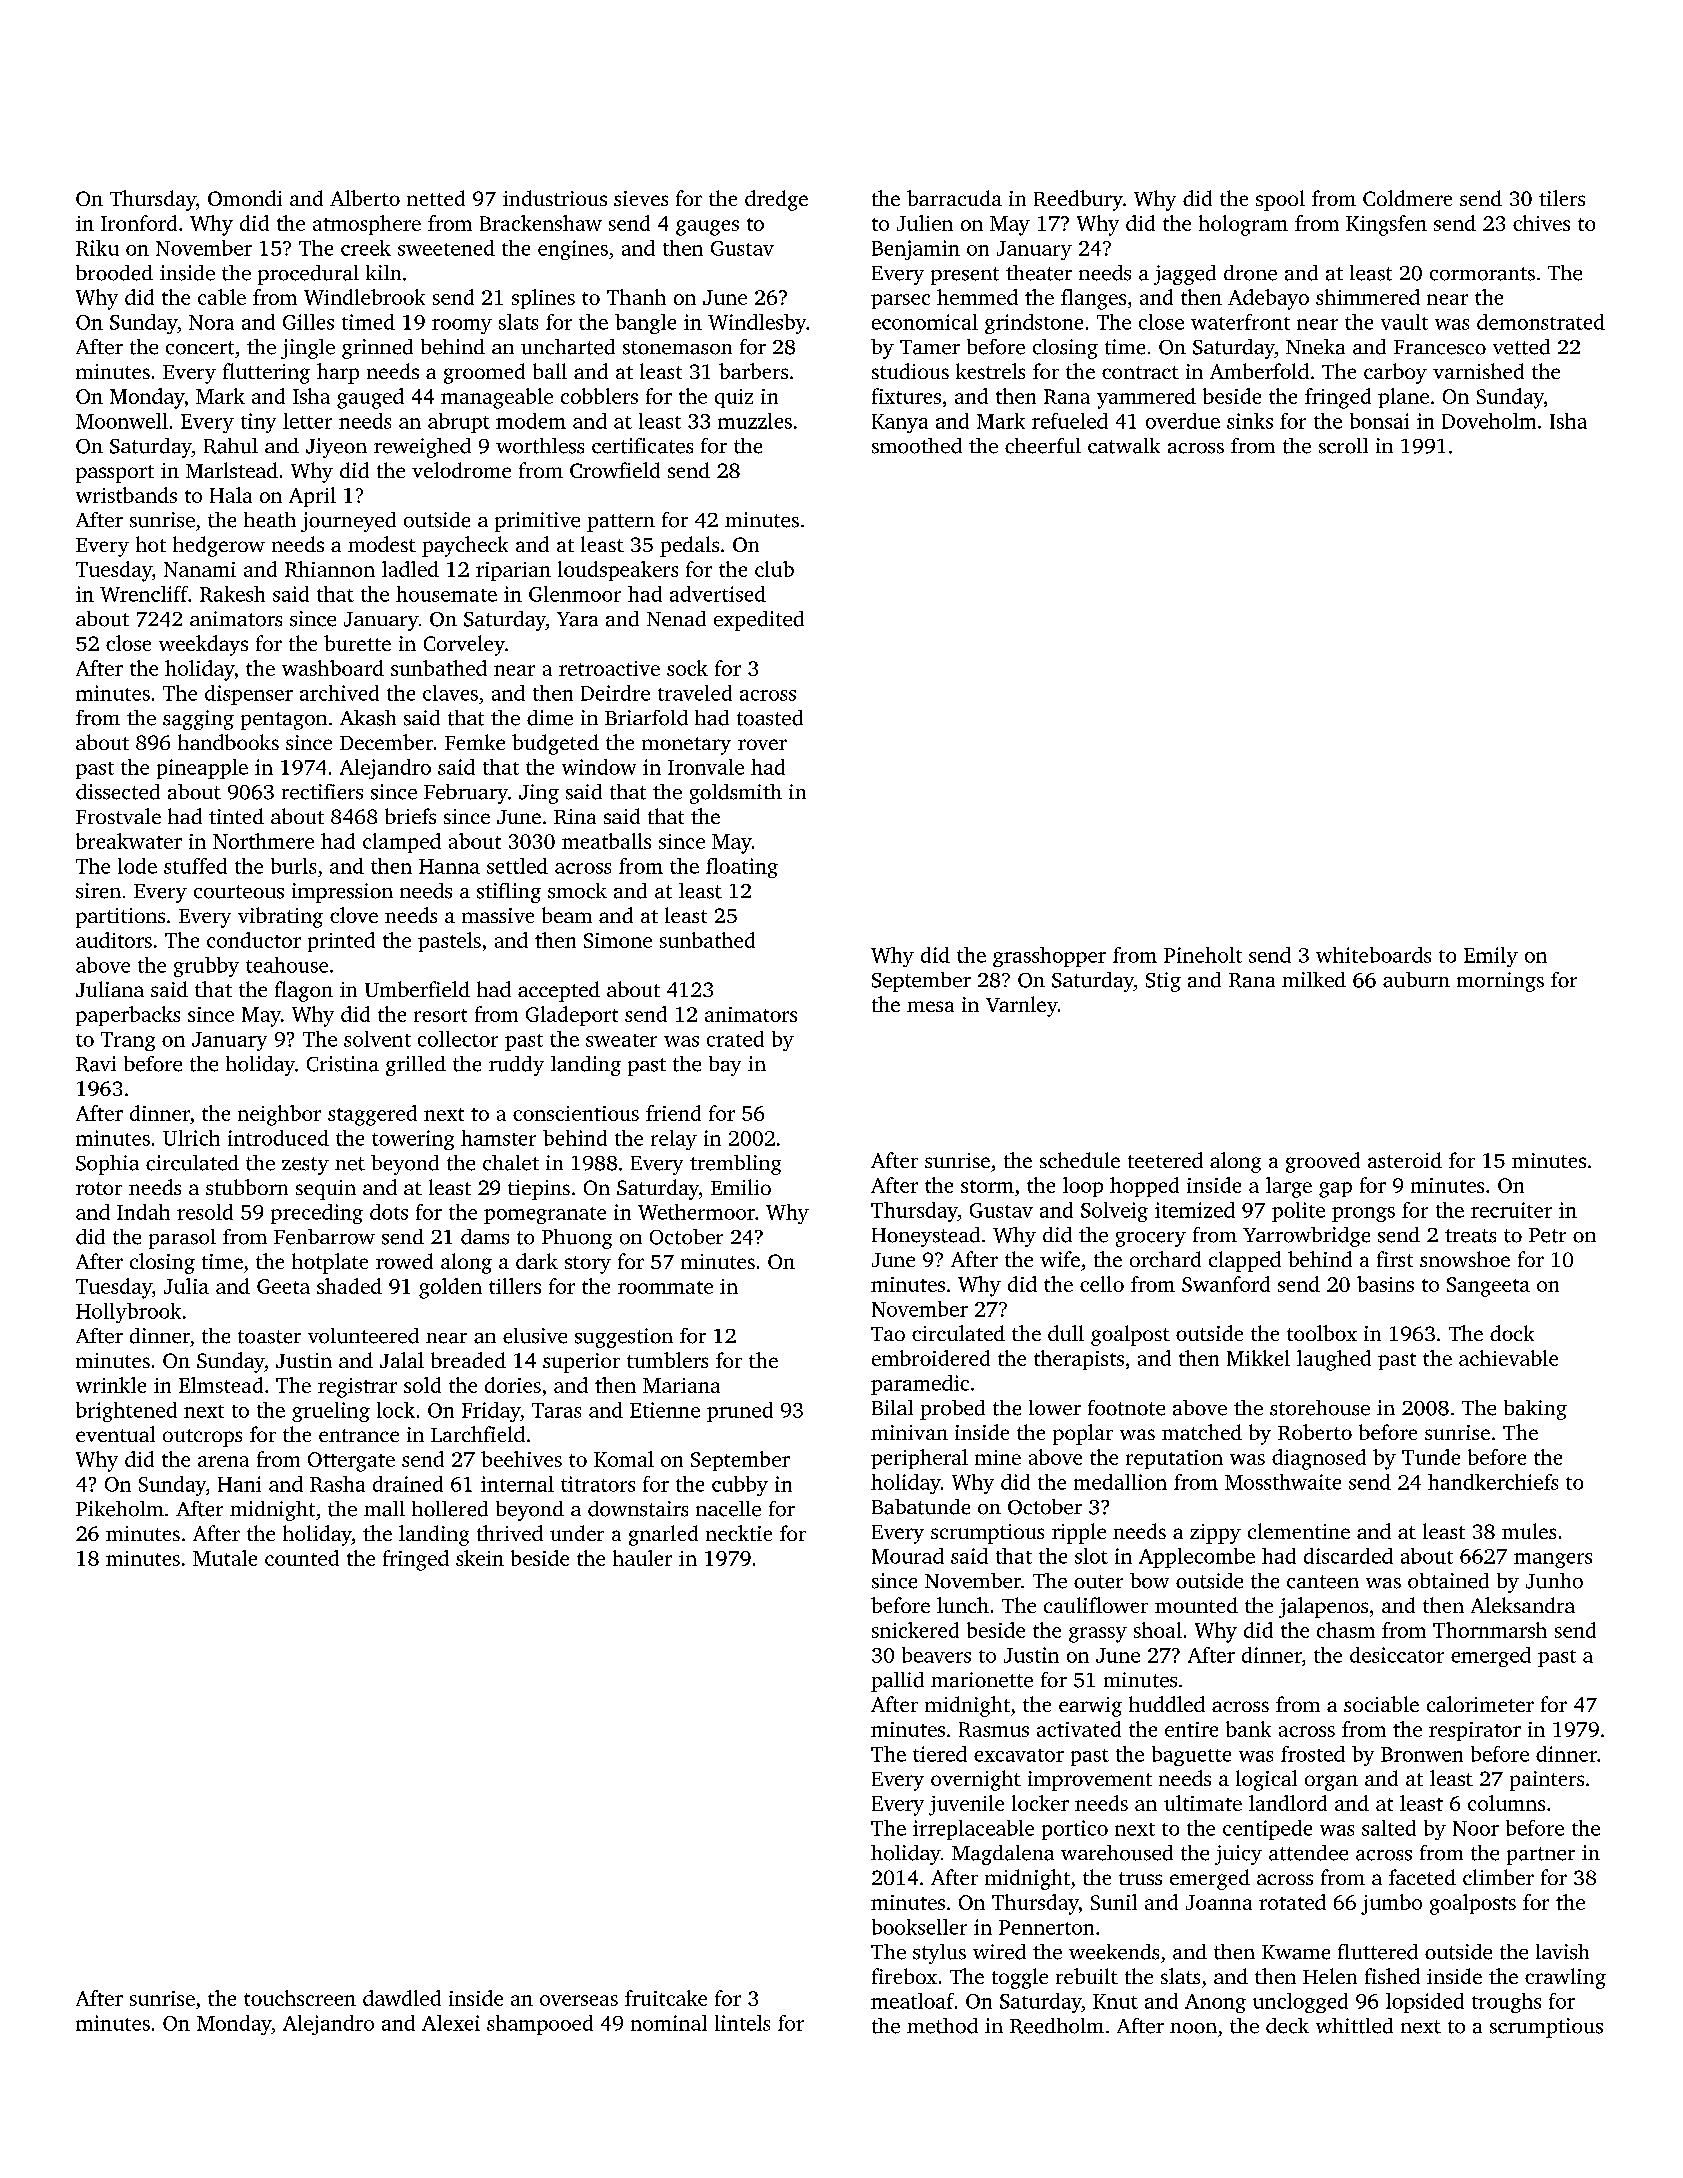  I want to click on crated, so click(735, 1039).
